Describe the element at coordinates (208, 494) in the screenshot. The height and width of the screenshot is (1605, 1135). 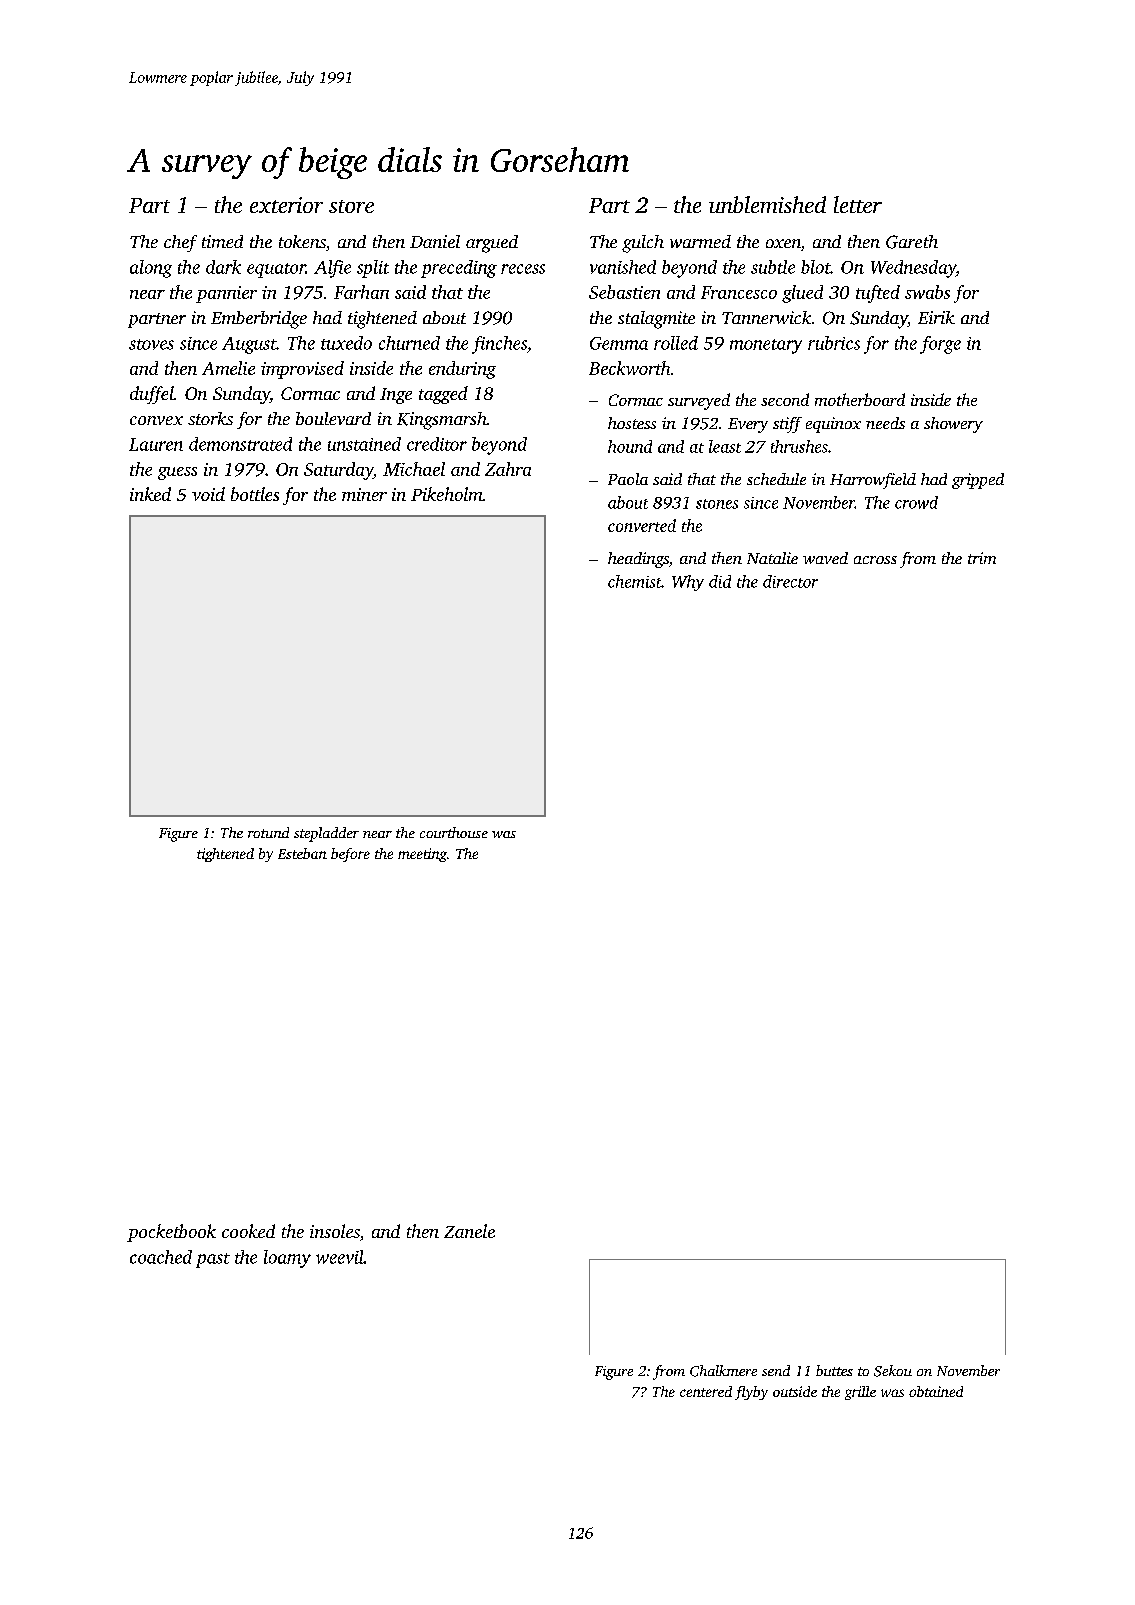
I see `void` at that location.
